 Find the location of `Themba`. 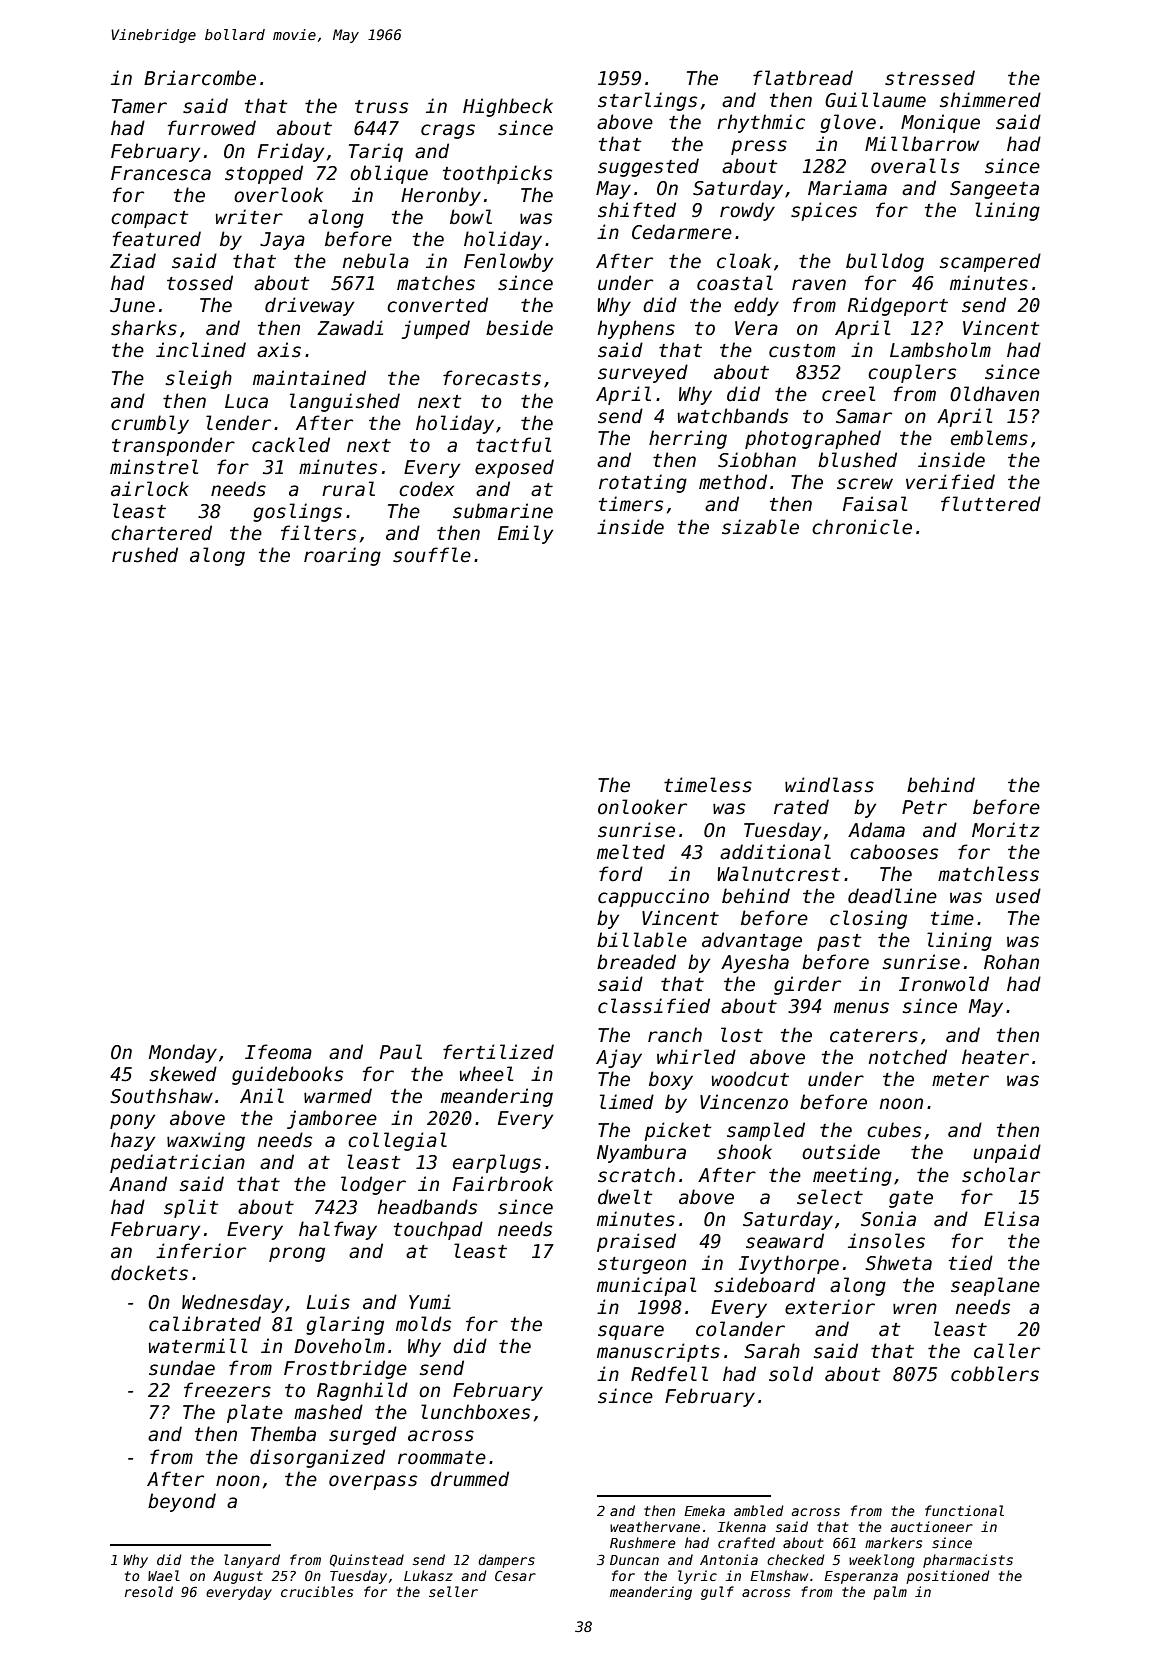

Themba is located at coordinates (283, 1434).
